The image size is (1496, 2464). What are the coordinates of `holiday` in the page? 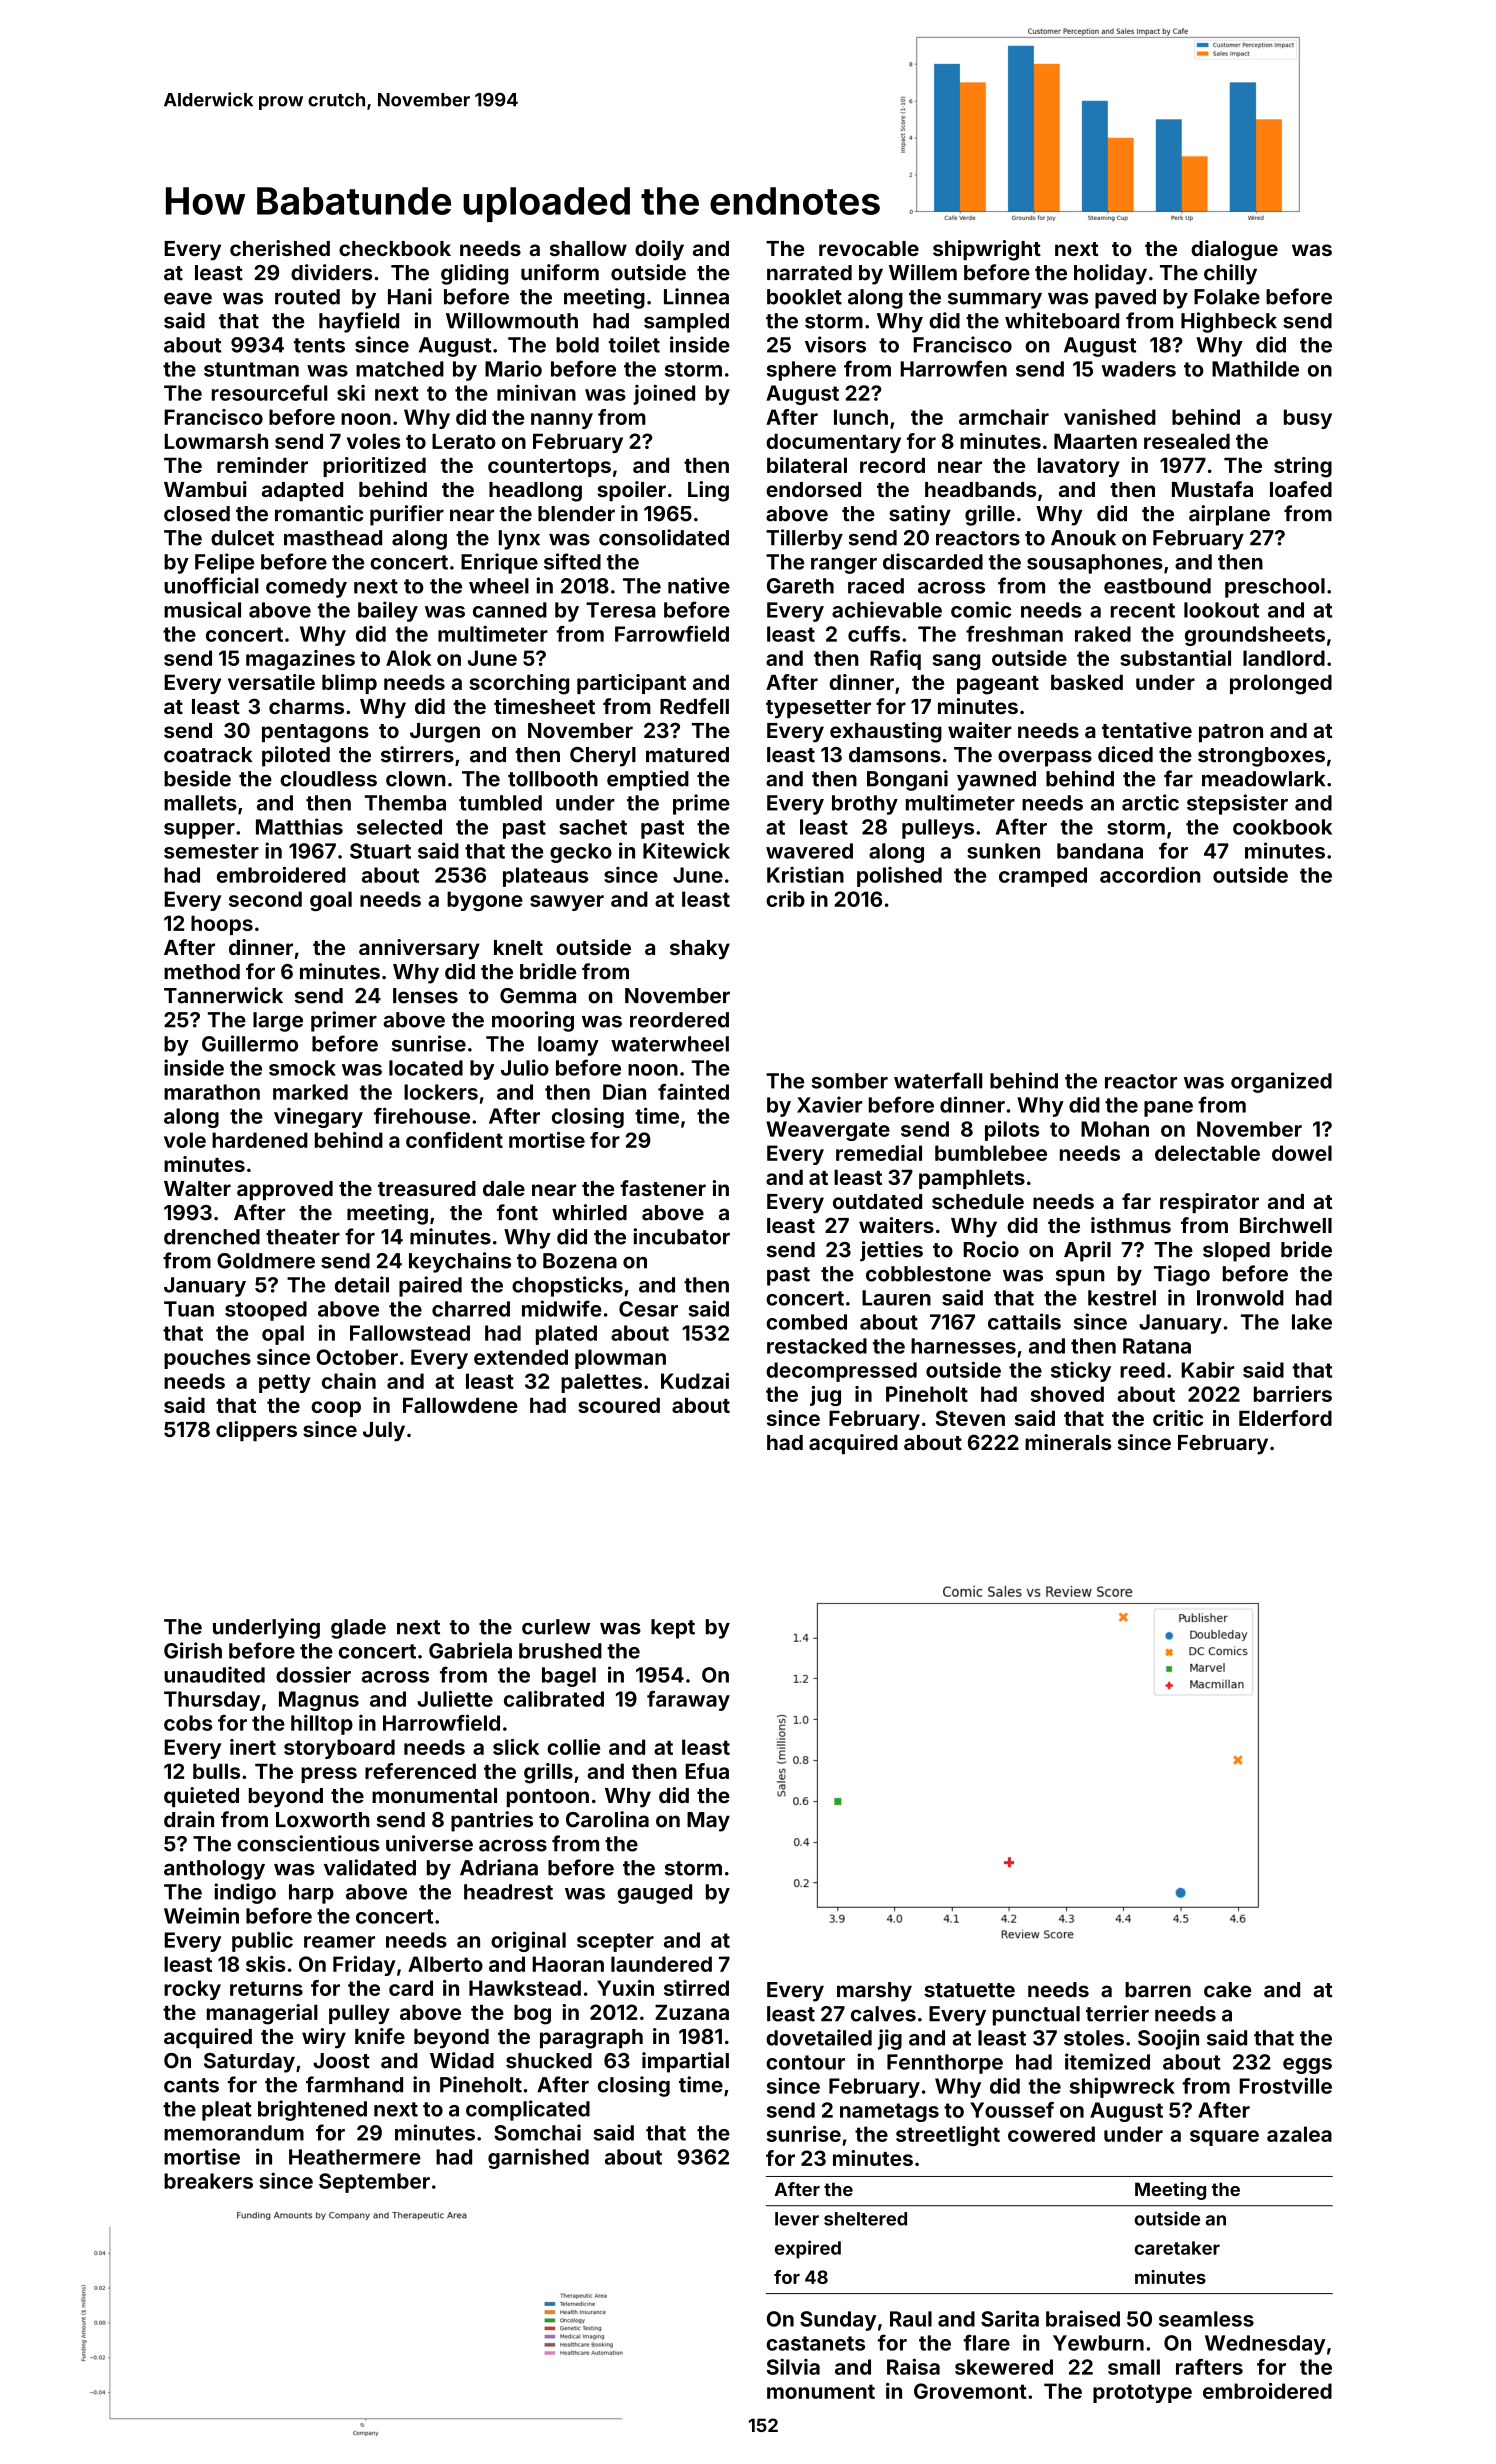 It's located at (1110, 274).
